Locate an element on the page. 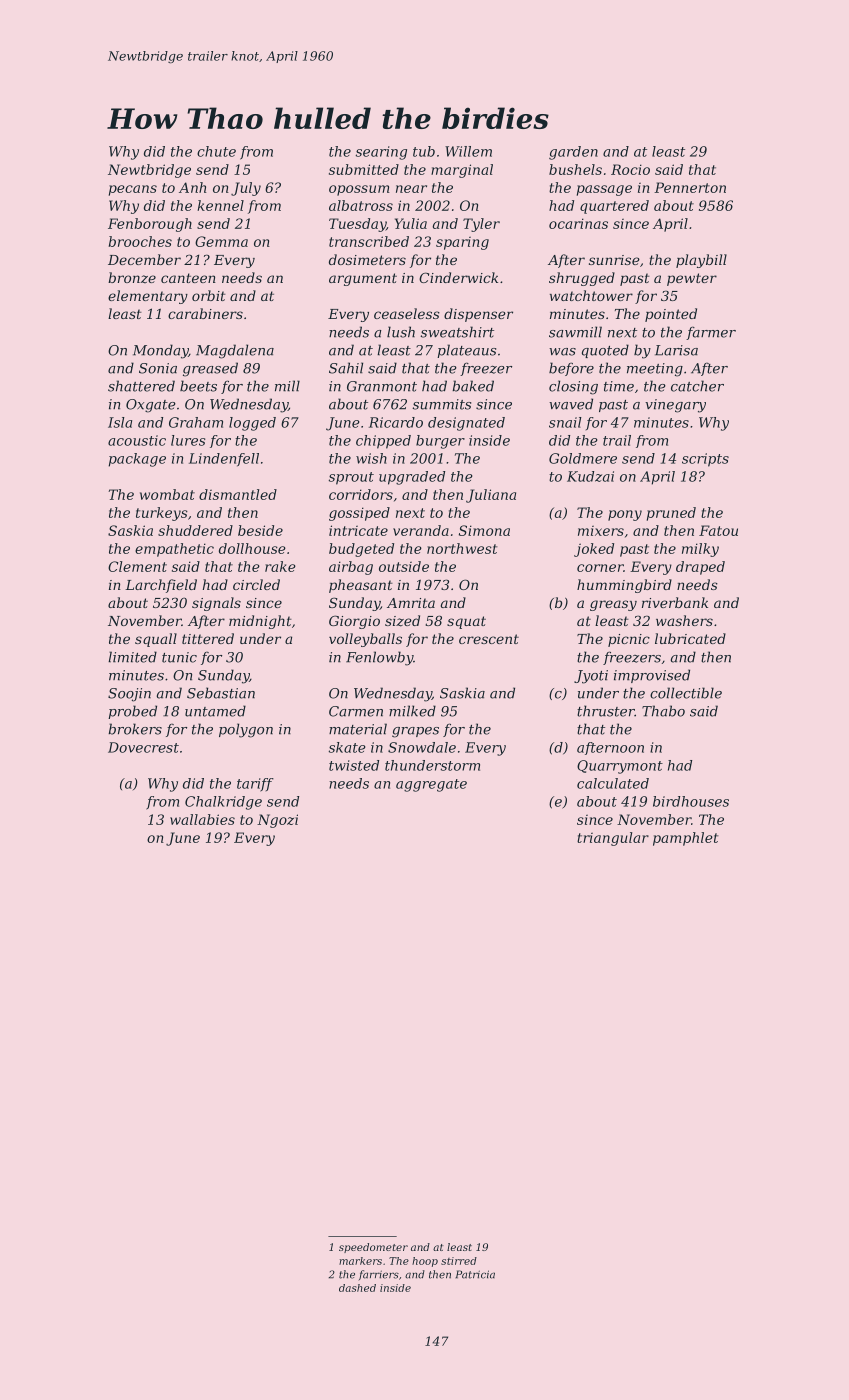  tub is located at coordinates (424, 151).
